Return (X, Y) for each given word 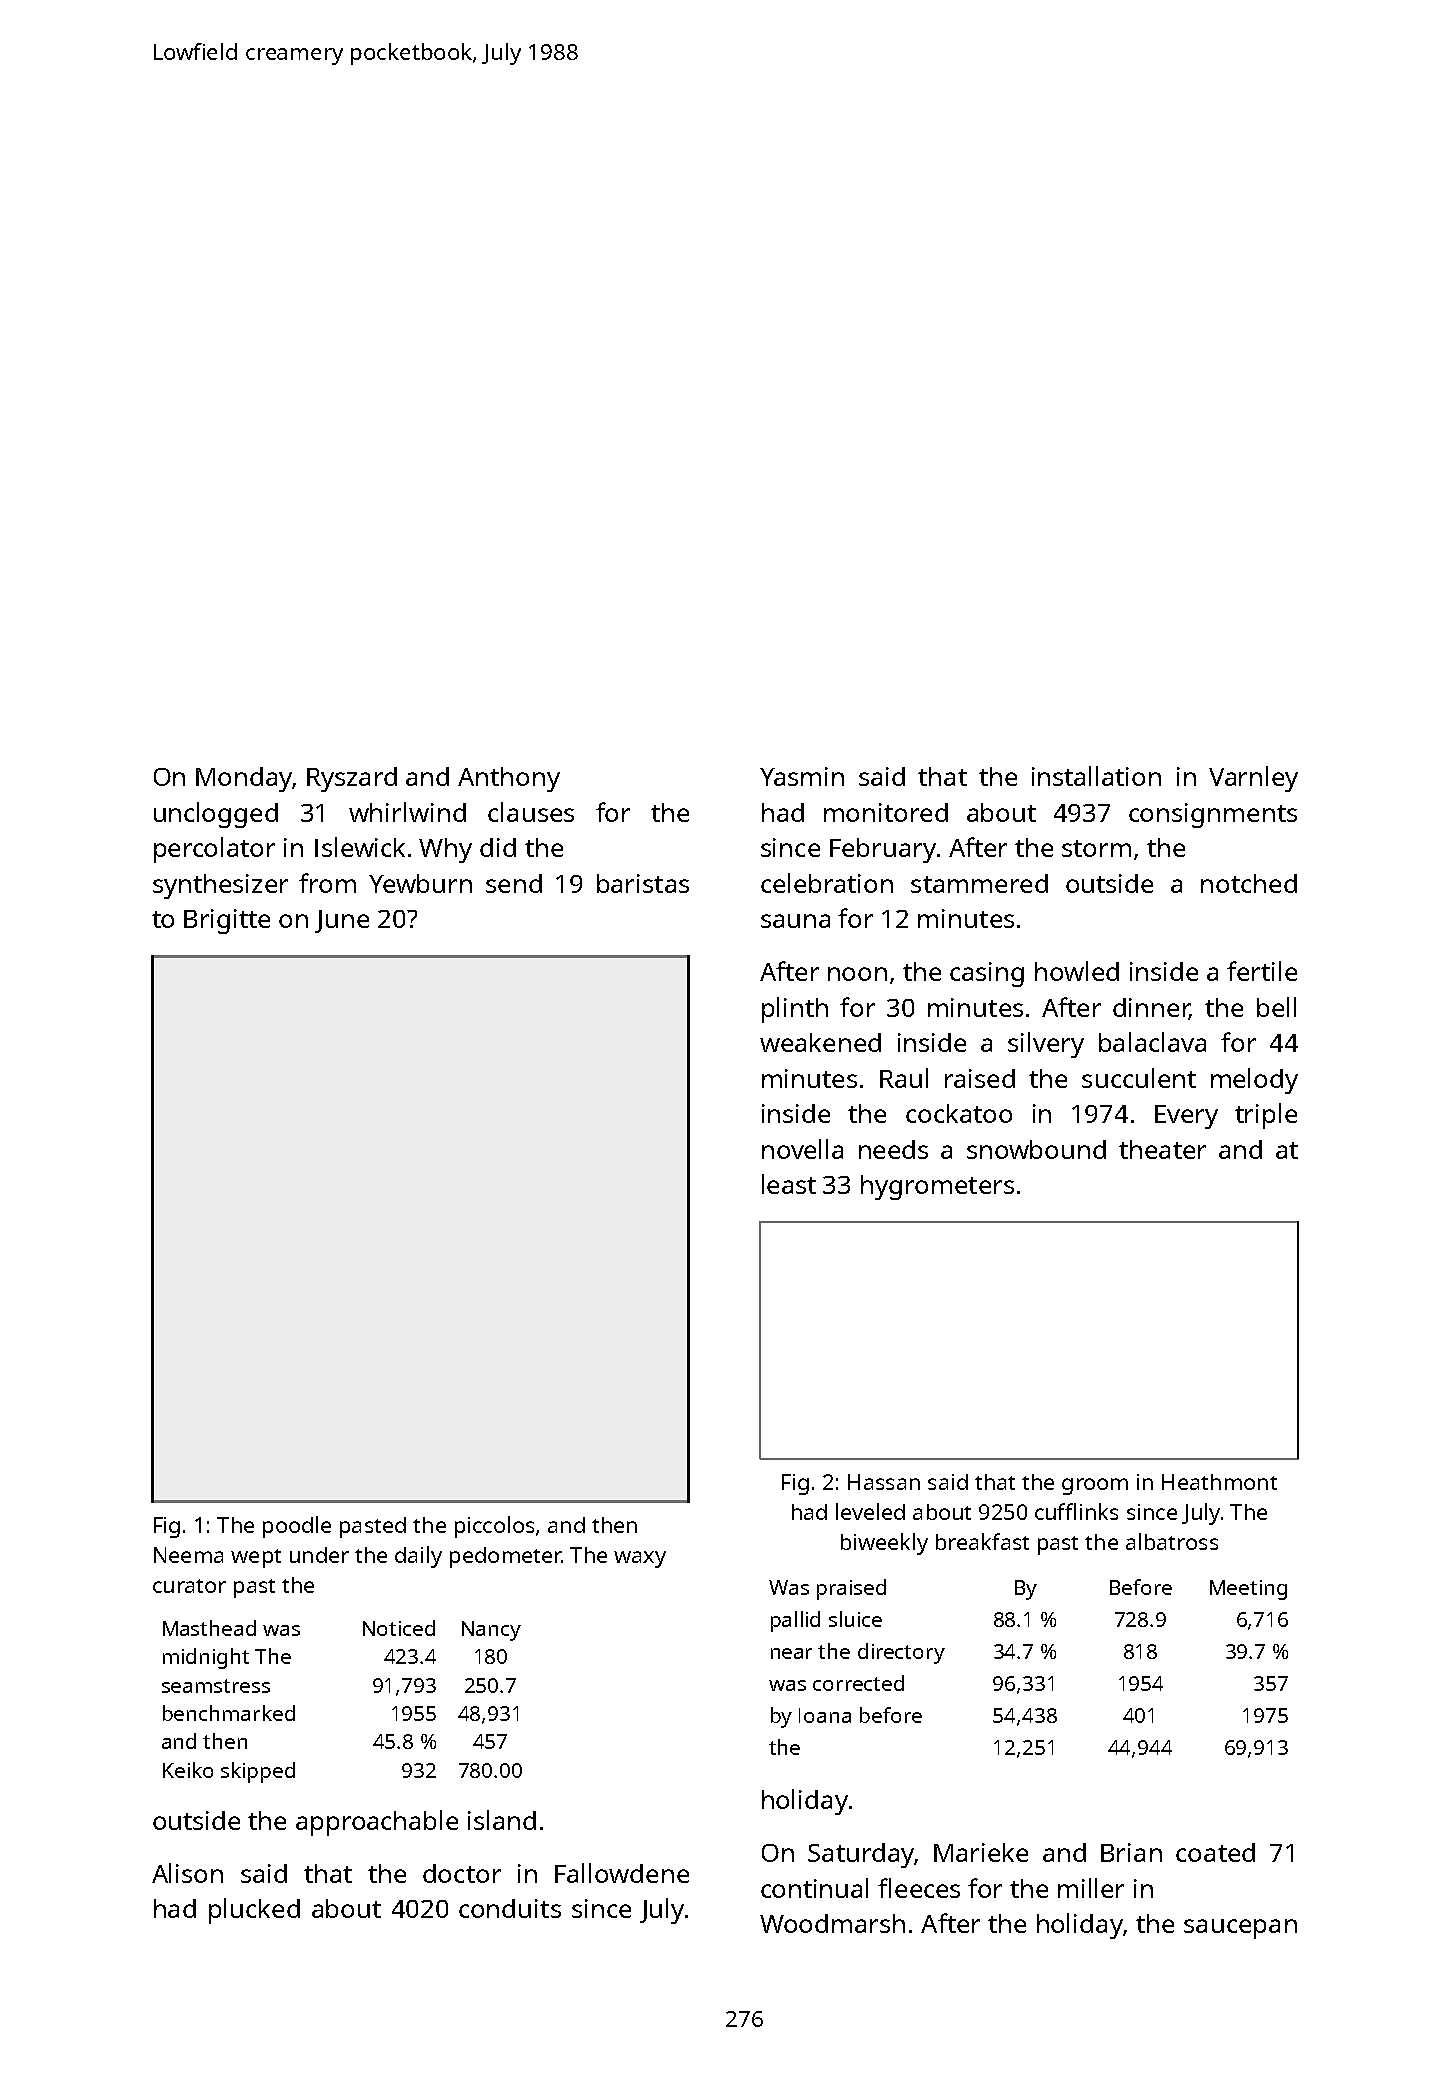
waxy (640, 1559)
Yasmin (802, 776)
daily (418, 1557)
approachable (377, 1823)
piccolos (494, 1527)
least (789, 1184)
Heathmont (1219, 1482)
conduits (510, 1908)
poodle (297, 1527)
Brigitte (227, 921)
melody (1254, 1081)
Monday (244, 779)
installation (1096, 776)
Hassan (884, 1482)
